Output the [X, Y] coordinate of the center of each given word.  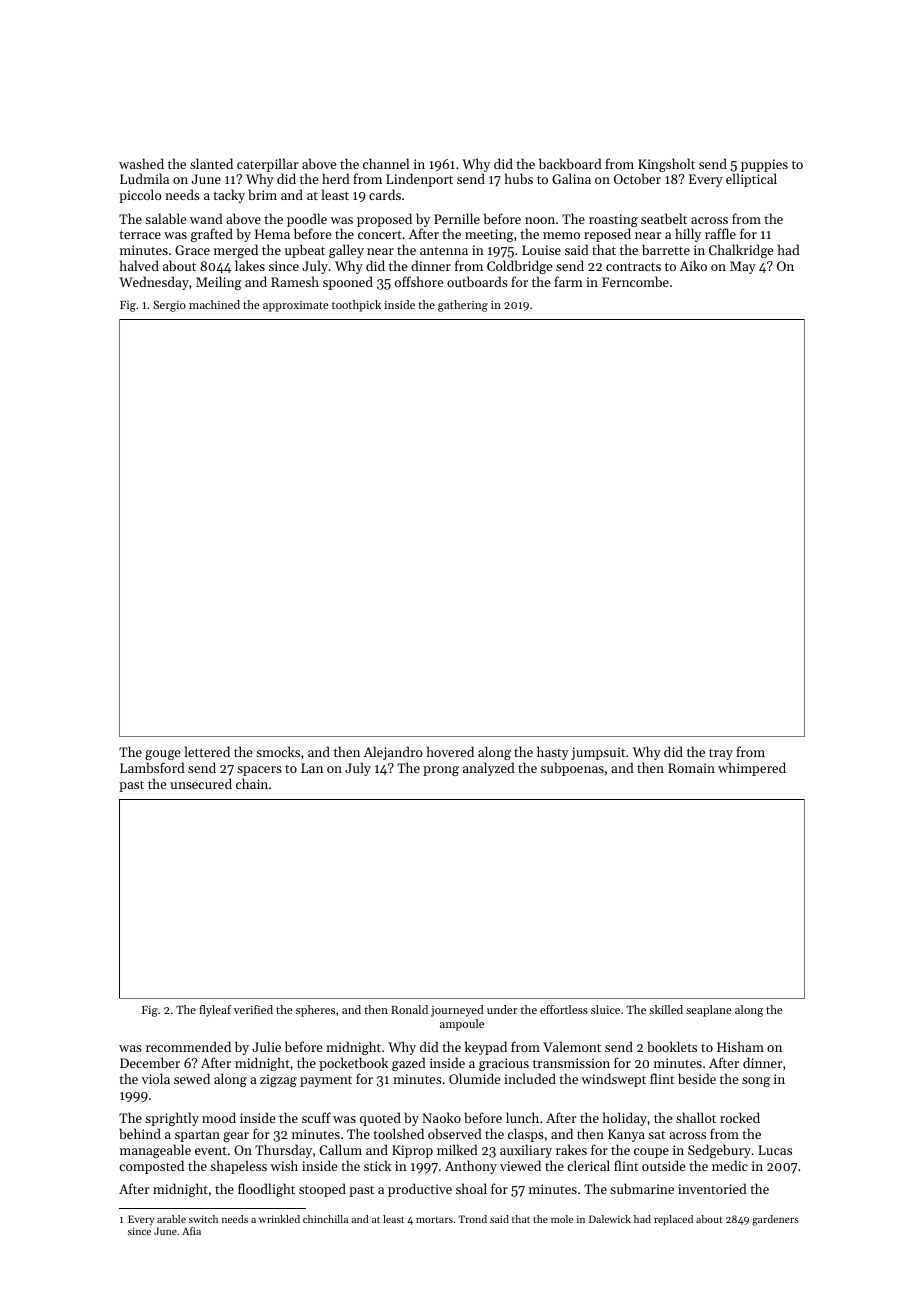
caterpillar [267, 165]
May [743, 267]
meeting [489, 235]
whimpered [752, 769]
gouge [162, 755]
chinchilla [325, 1219]
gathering [463, 306]
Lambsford [152, 767]
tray [721, 754]
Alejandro [393, 753]
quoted [380, 1119]
